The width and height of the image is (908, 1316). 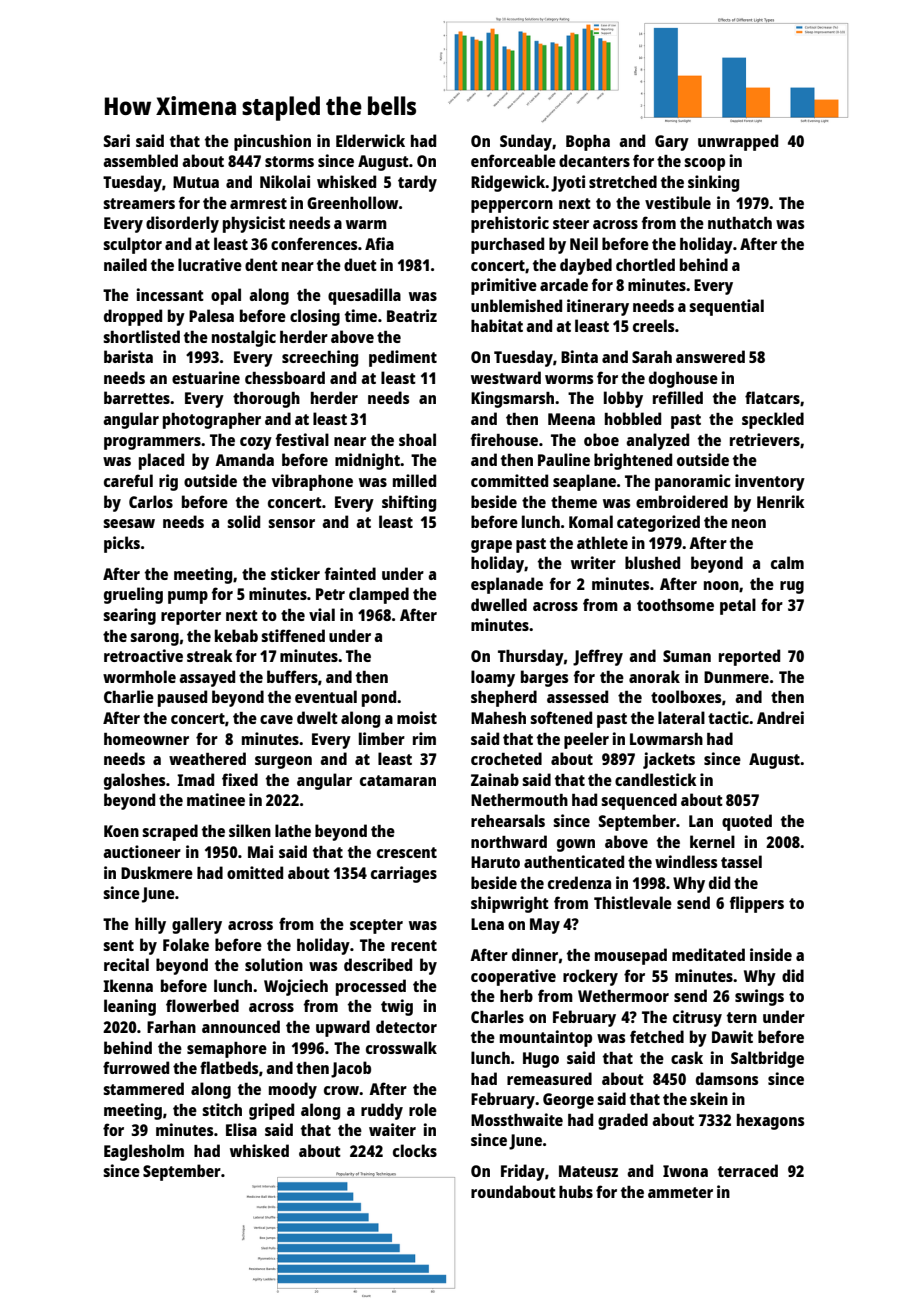 I want to click on Ikenna, so click(x=128, y=985).
